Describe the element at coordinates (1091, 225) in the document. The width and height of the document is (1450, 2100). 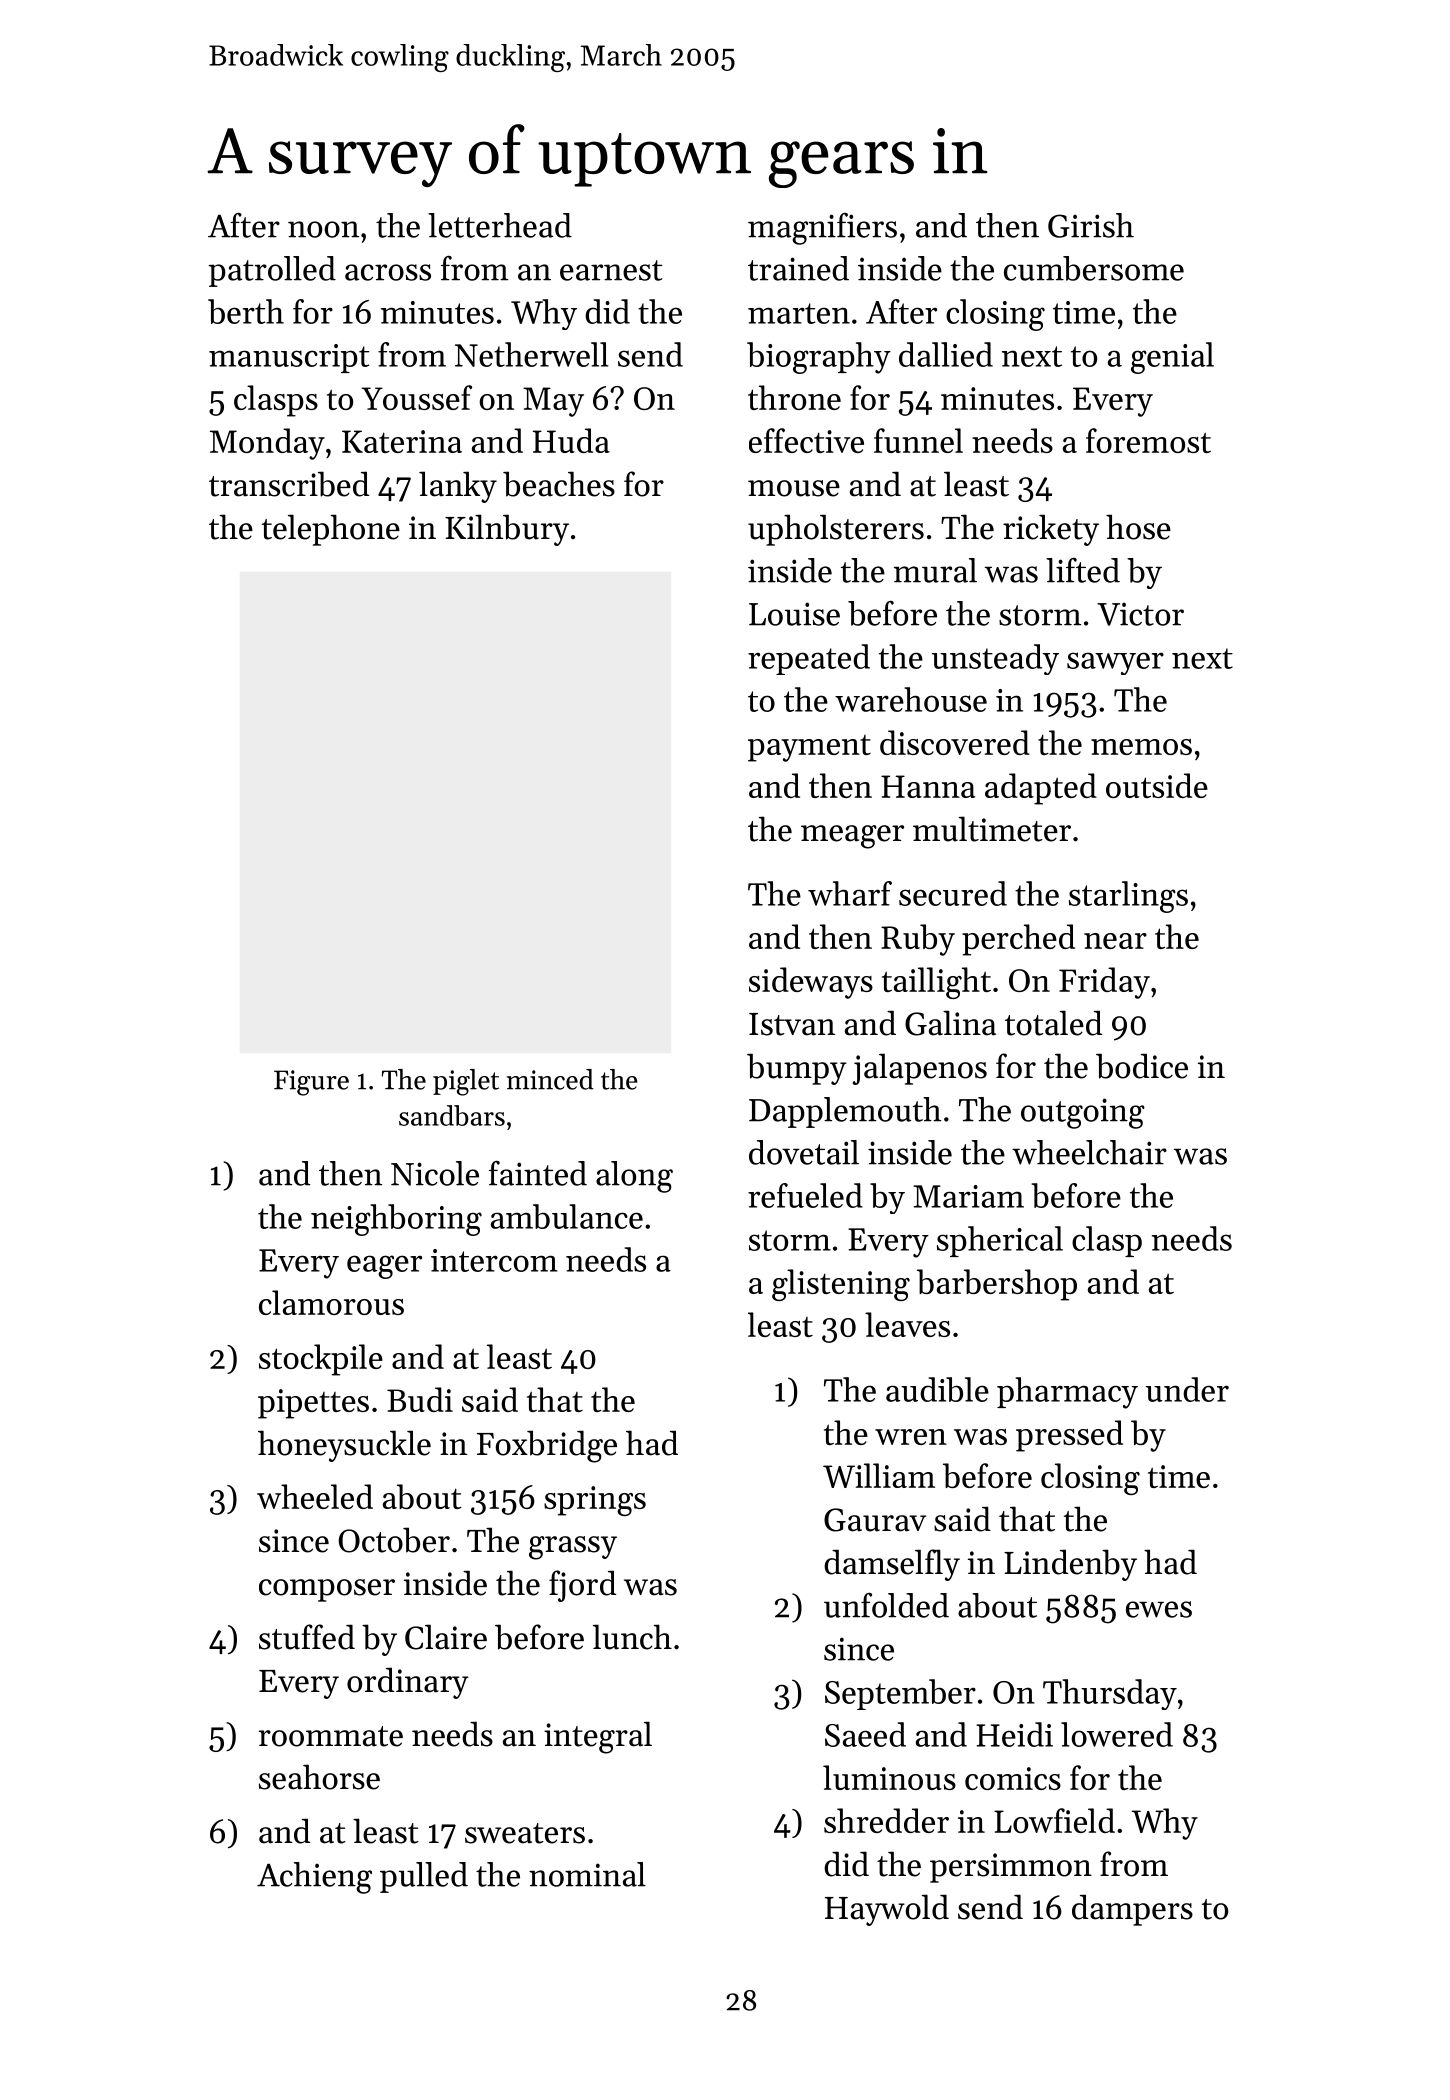
I see `Girish` at that location.
